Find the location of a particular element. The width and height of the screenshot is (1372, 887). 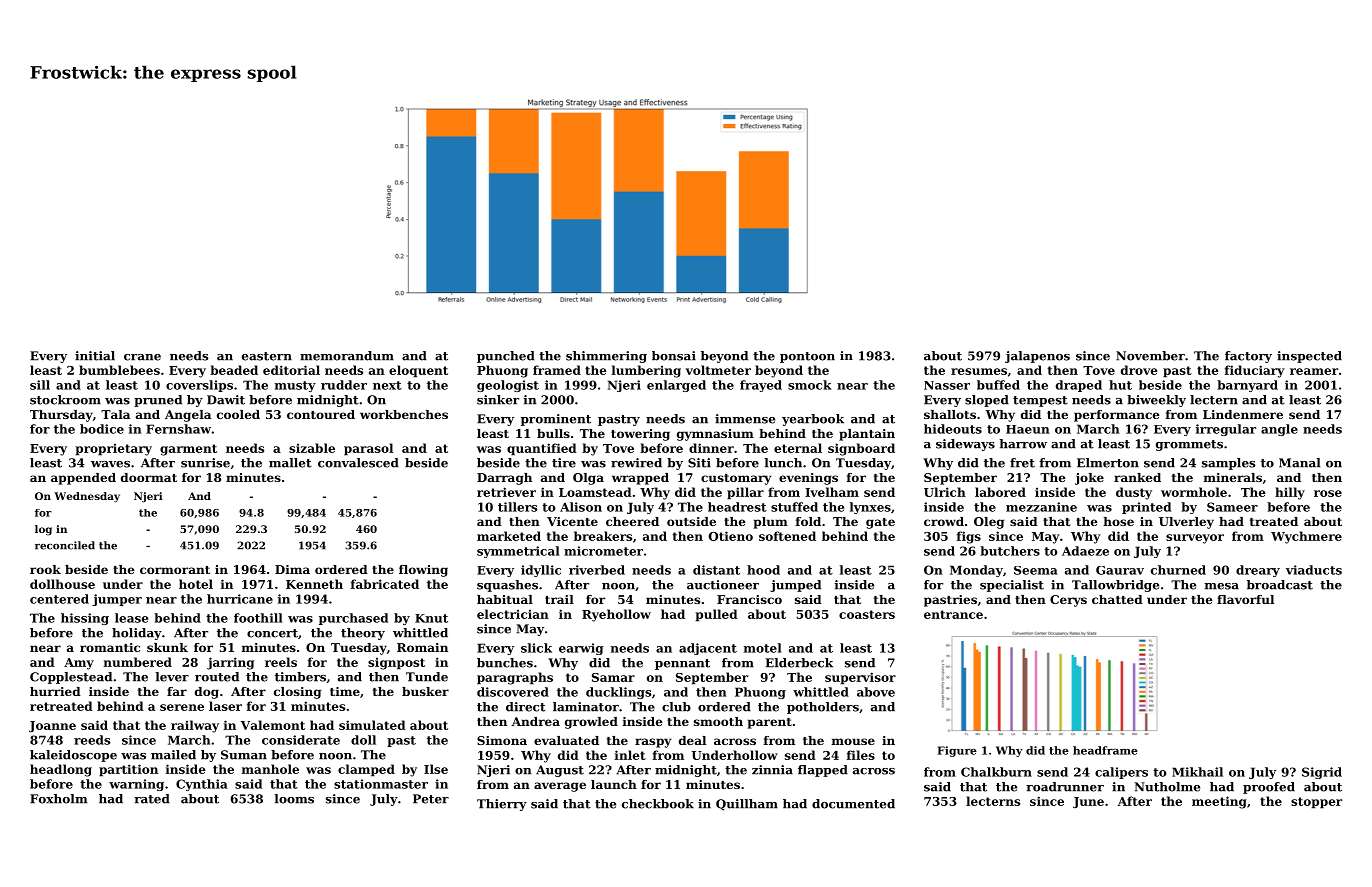

Chalkburn is located at coordinates (996, 772).
